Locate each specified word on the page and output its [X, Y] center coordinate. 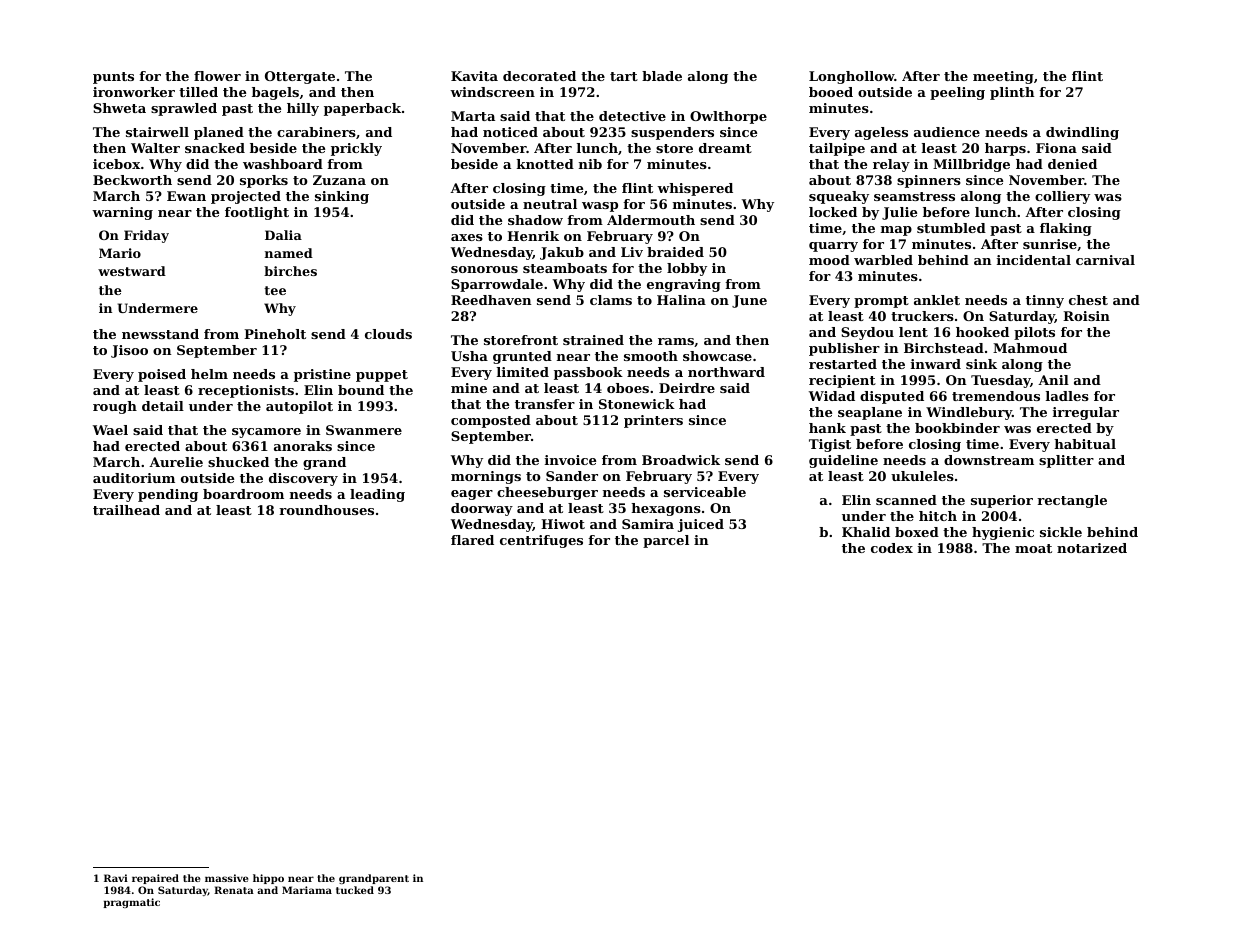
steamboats [565, 268]
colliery [1062, 197]
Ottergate [300, 77]
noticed [510, 132]
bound [361, 390]
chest [1088, 300]
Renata [234, 890]
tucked [355, 890]
